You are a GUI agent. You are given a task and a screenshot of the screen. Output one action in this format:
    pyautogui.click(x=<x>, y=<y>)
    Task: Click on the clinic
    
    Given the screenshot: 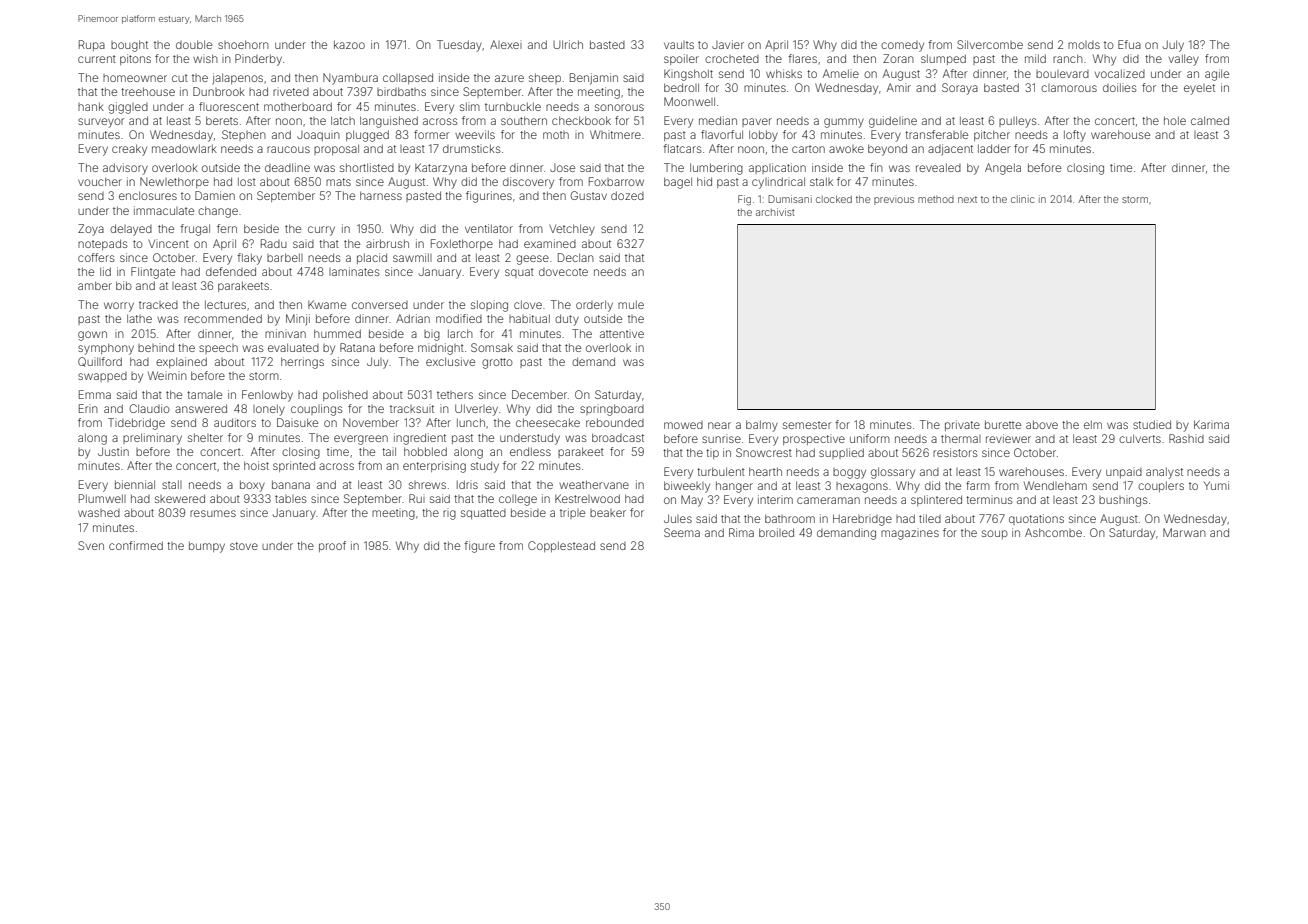 What is the action you would take?
    pyautogui.click(x=1022, y=199)
